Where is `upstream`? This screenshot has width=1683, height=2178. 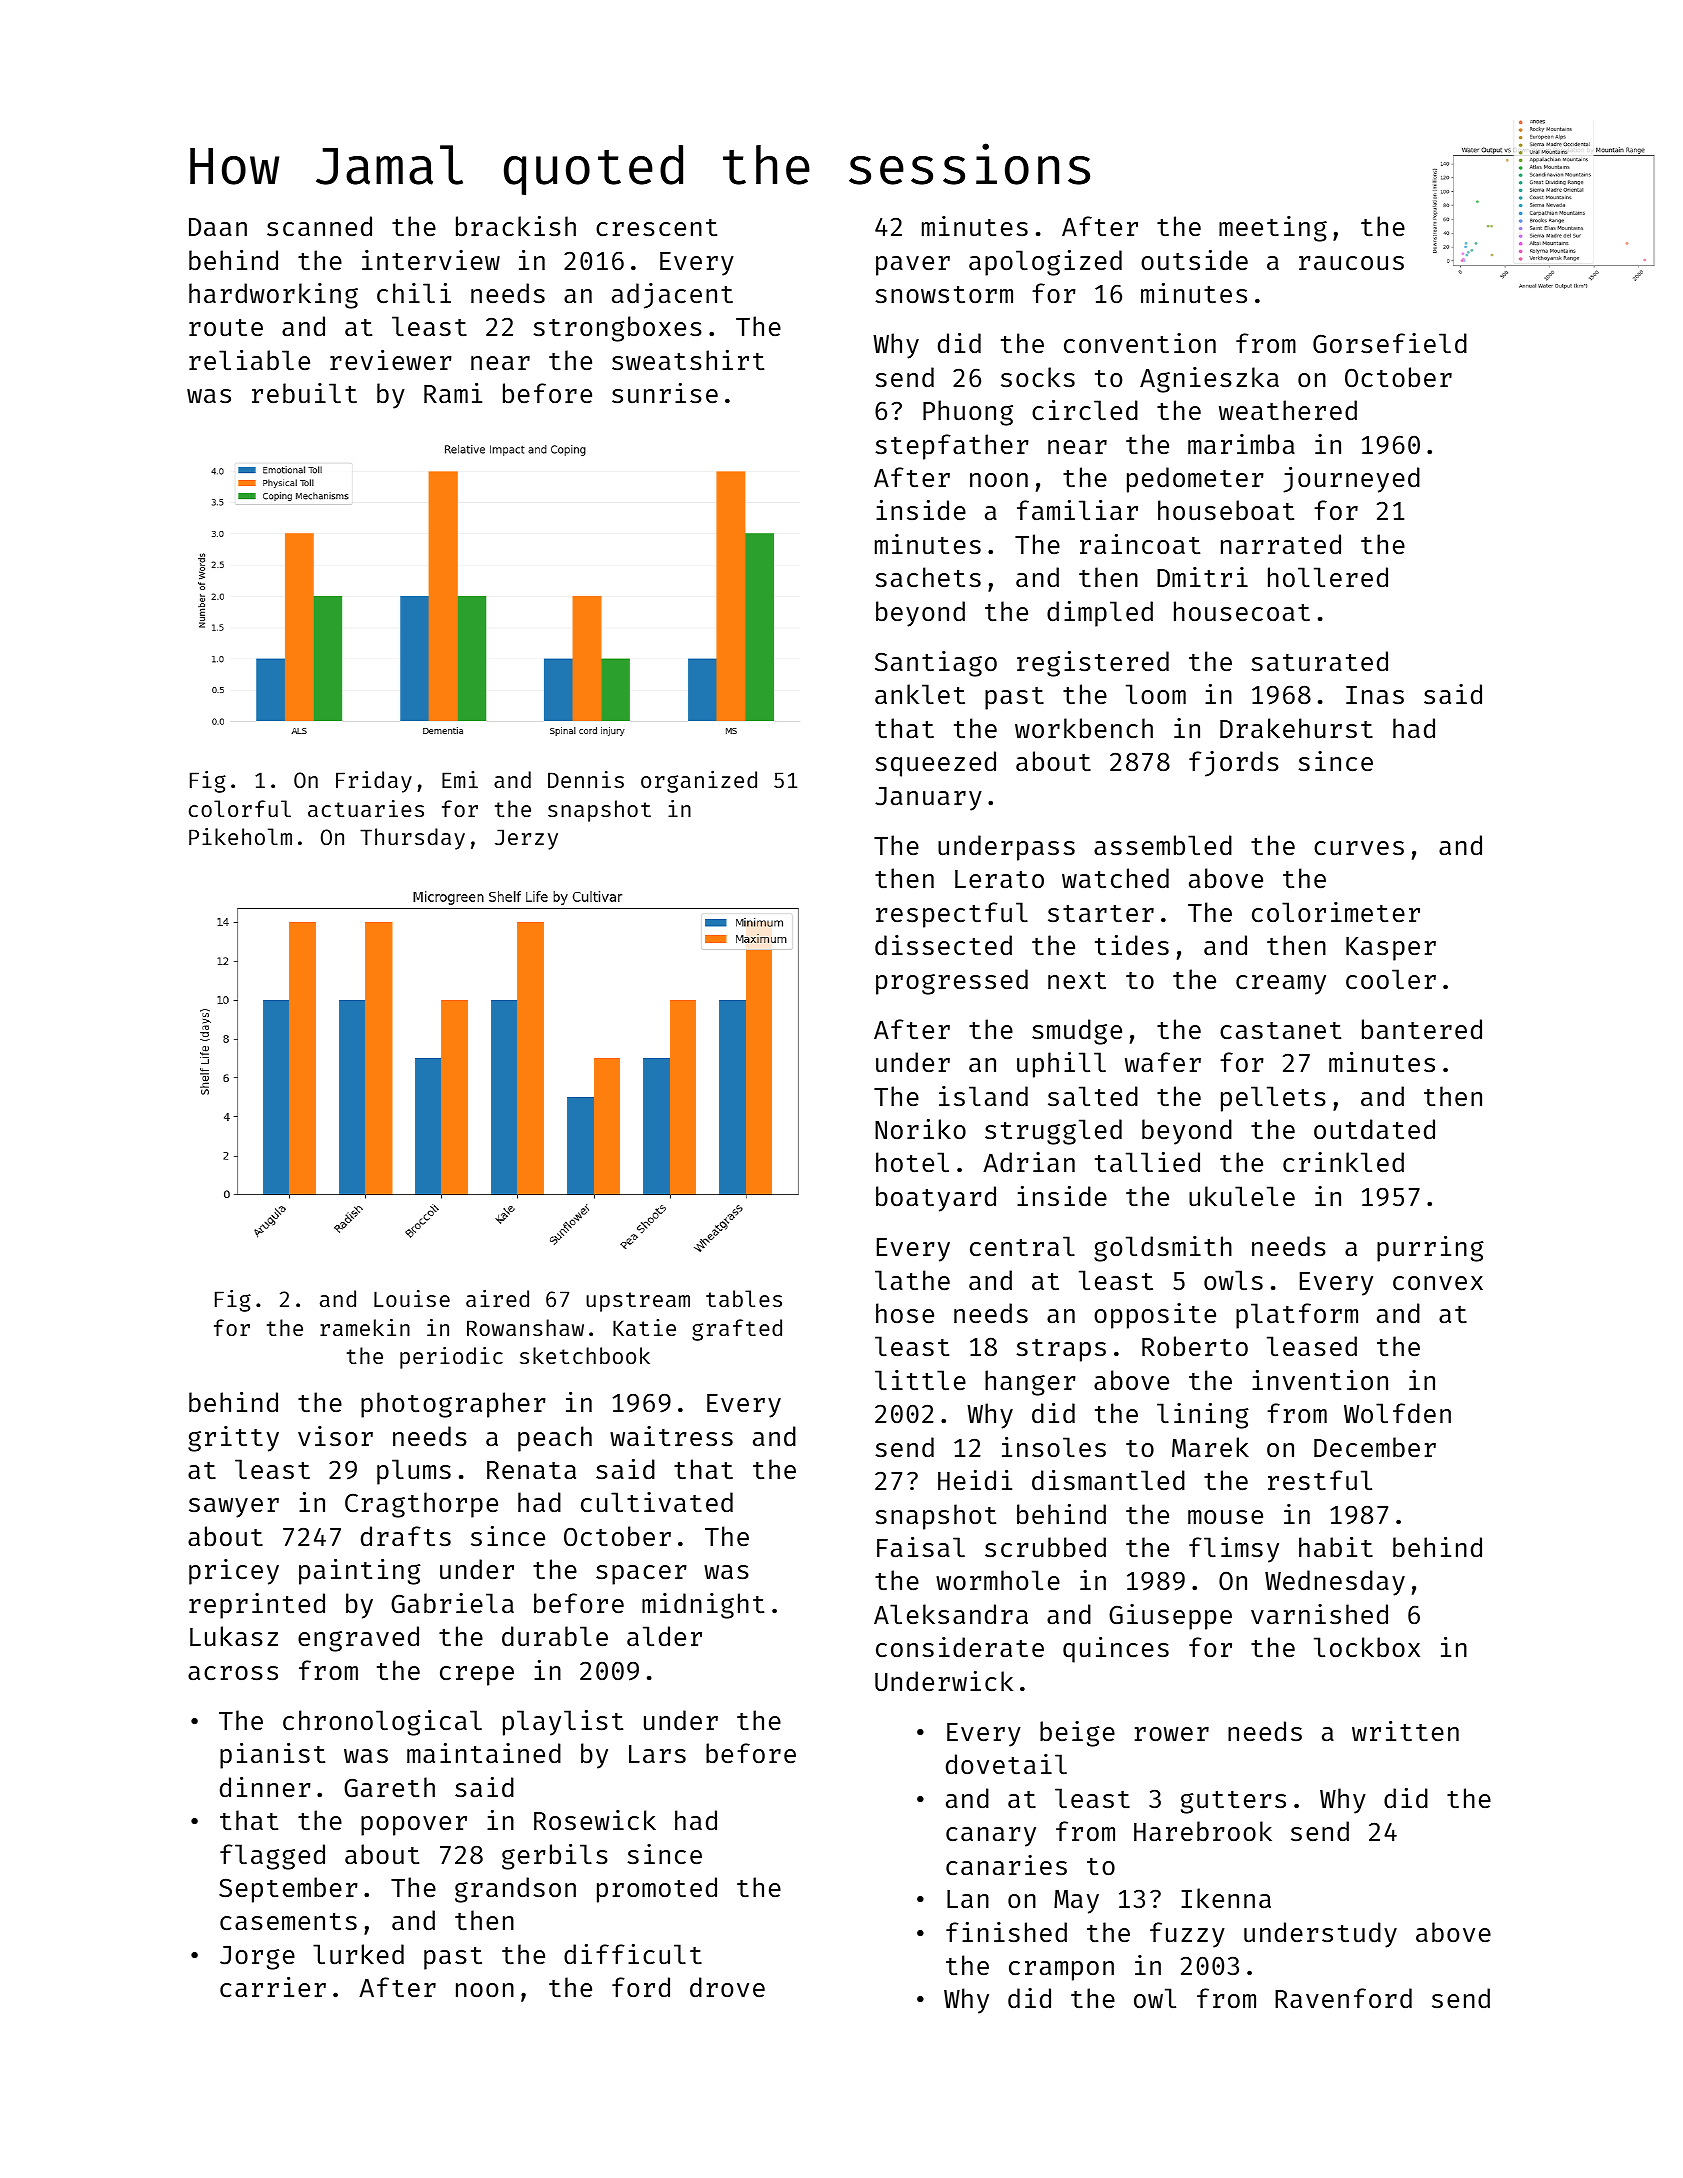 upstream is located at coordinates (638, 1302).
